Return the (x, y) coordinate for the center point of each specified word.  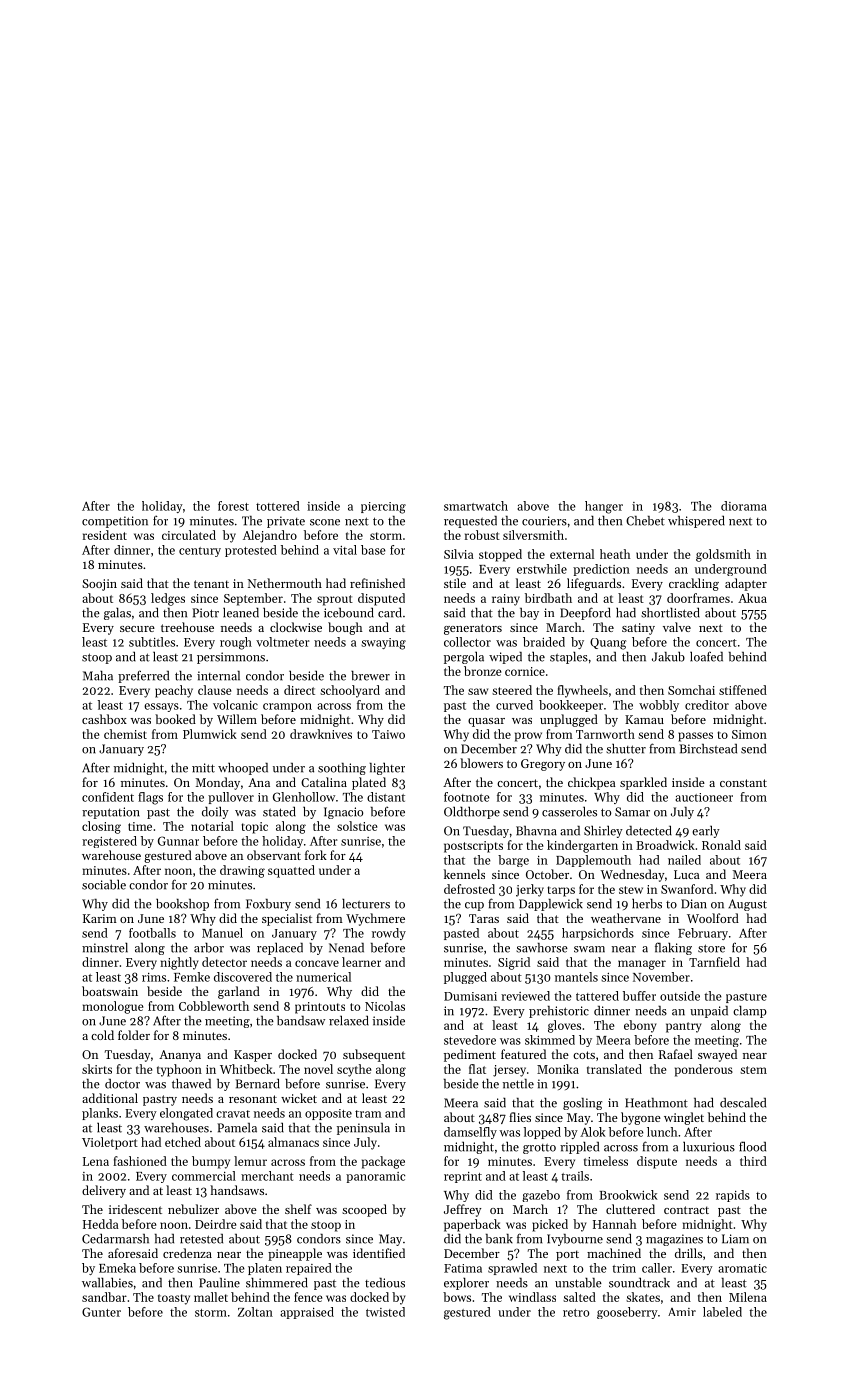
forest (233, 506)
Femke (192, 977)
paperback (472, 1225)
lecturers (366, 903)
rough (236, 643)
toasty (174, 1299)
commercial (204, 1176)
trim (624, 1268)
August (747, 905)
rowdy (389, 934)
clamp (750, 1011)
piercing (383, 508)
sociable (104, 885)
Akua (752, 598)
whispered (696, 522)
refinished (377, 583)
